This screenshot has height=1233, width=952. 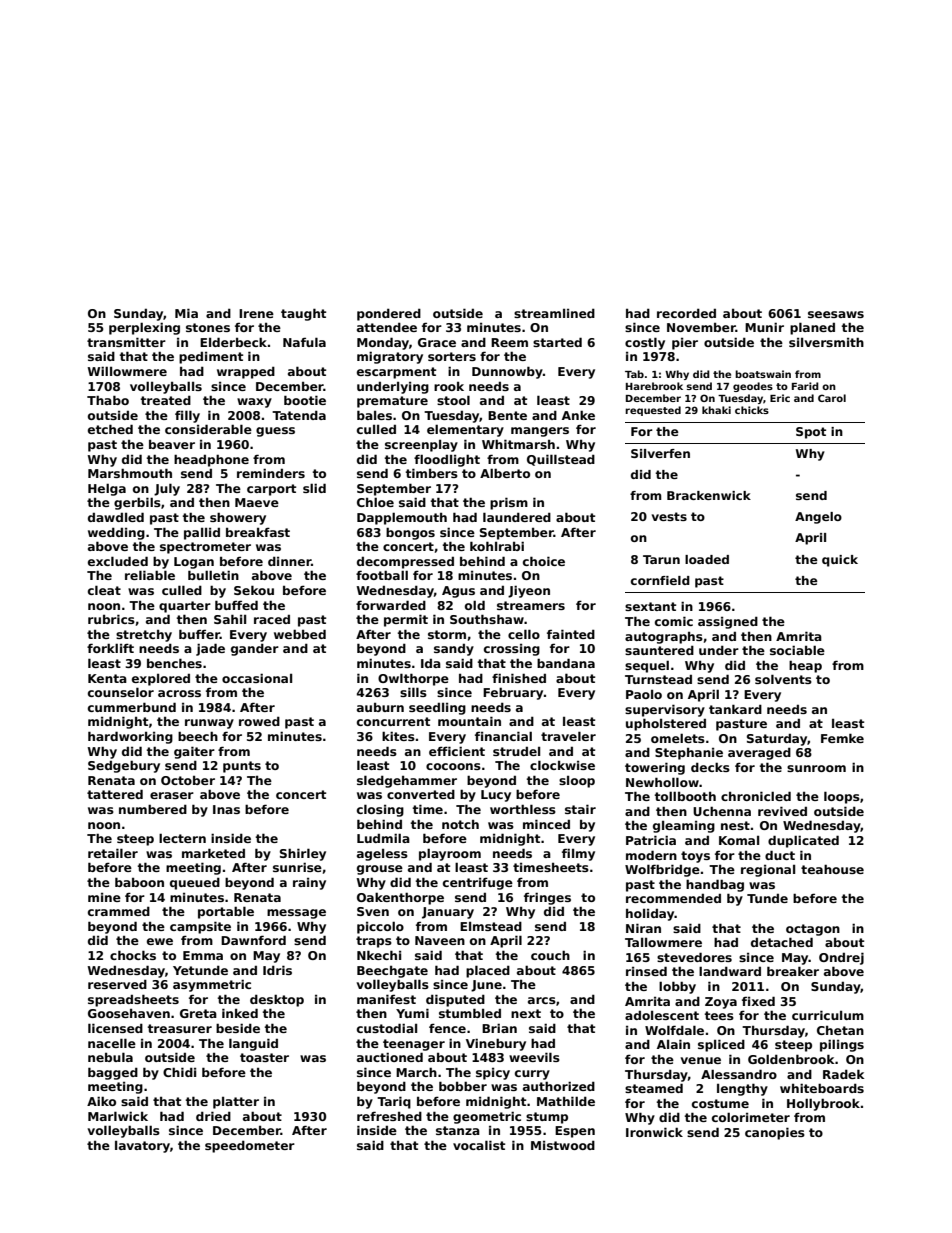 I want to click on hardworking, so click(x=130, y=737).
